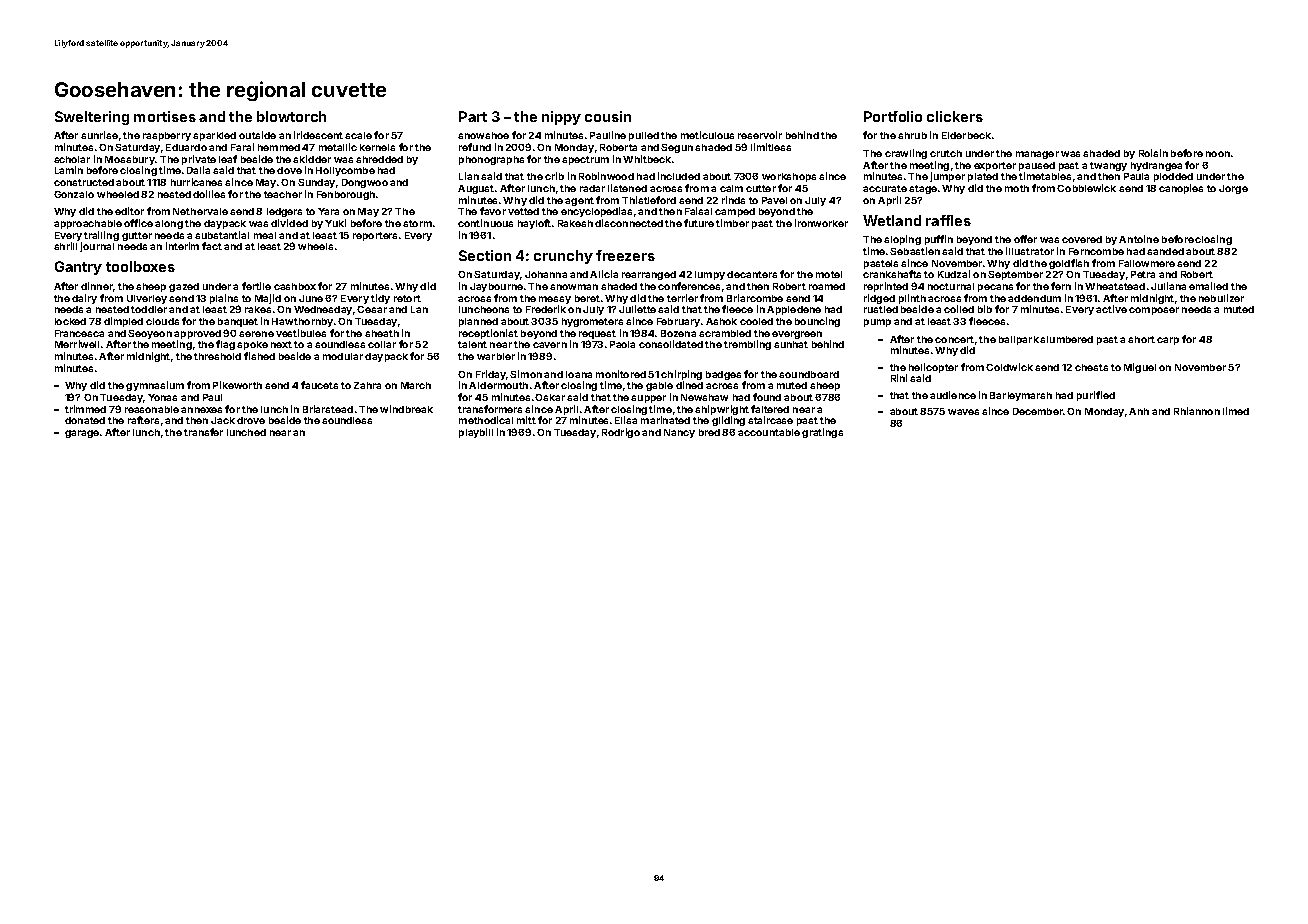 This image has height=924, width=1308. Describe the element at coordinates (755, 298) in the image. I see `Briarcombe` at that location.
